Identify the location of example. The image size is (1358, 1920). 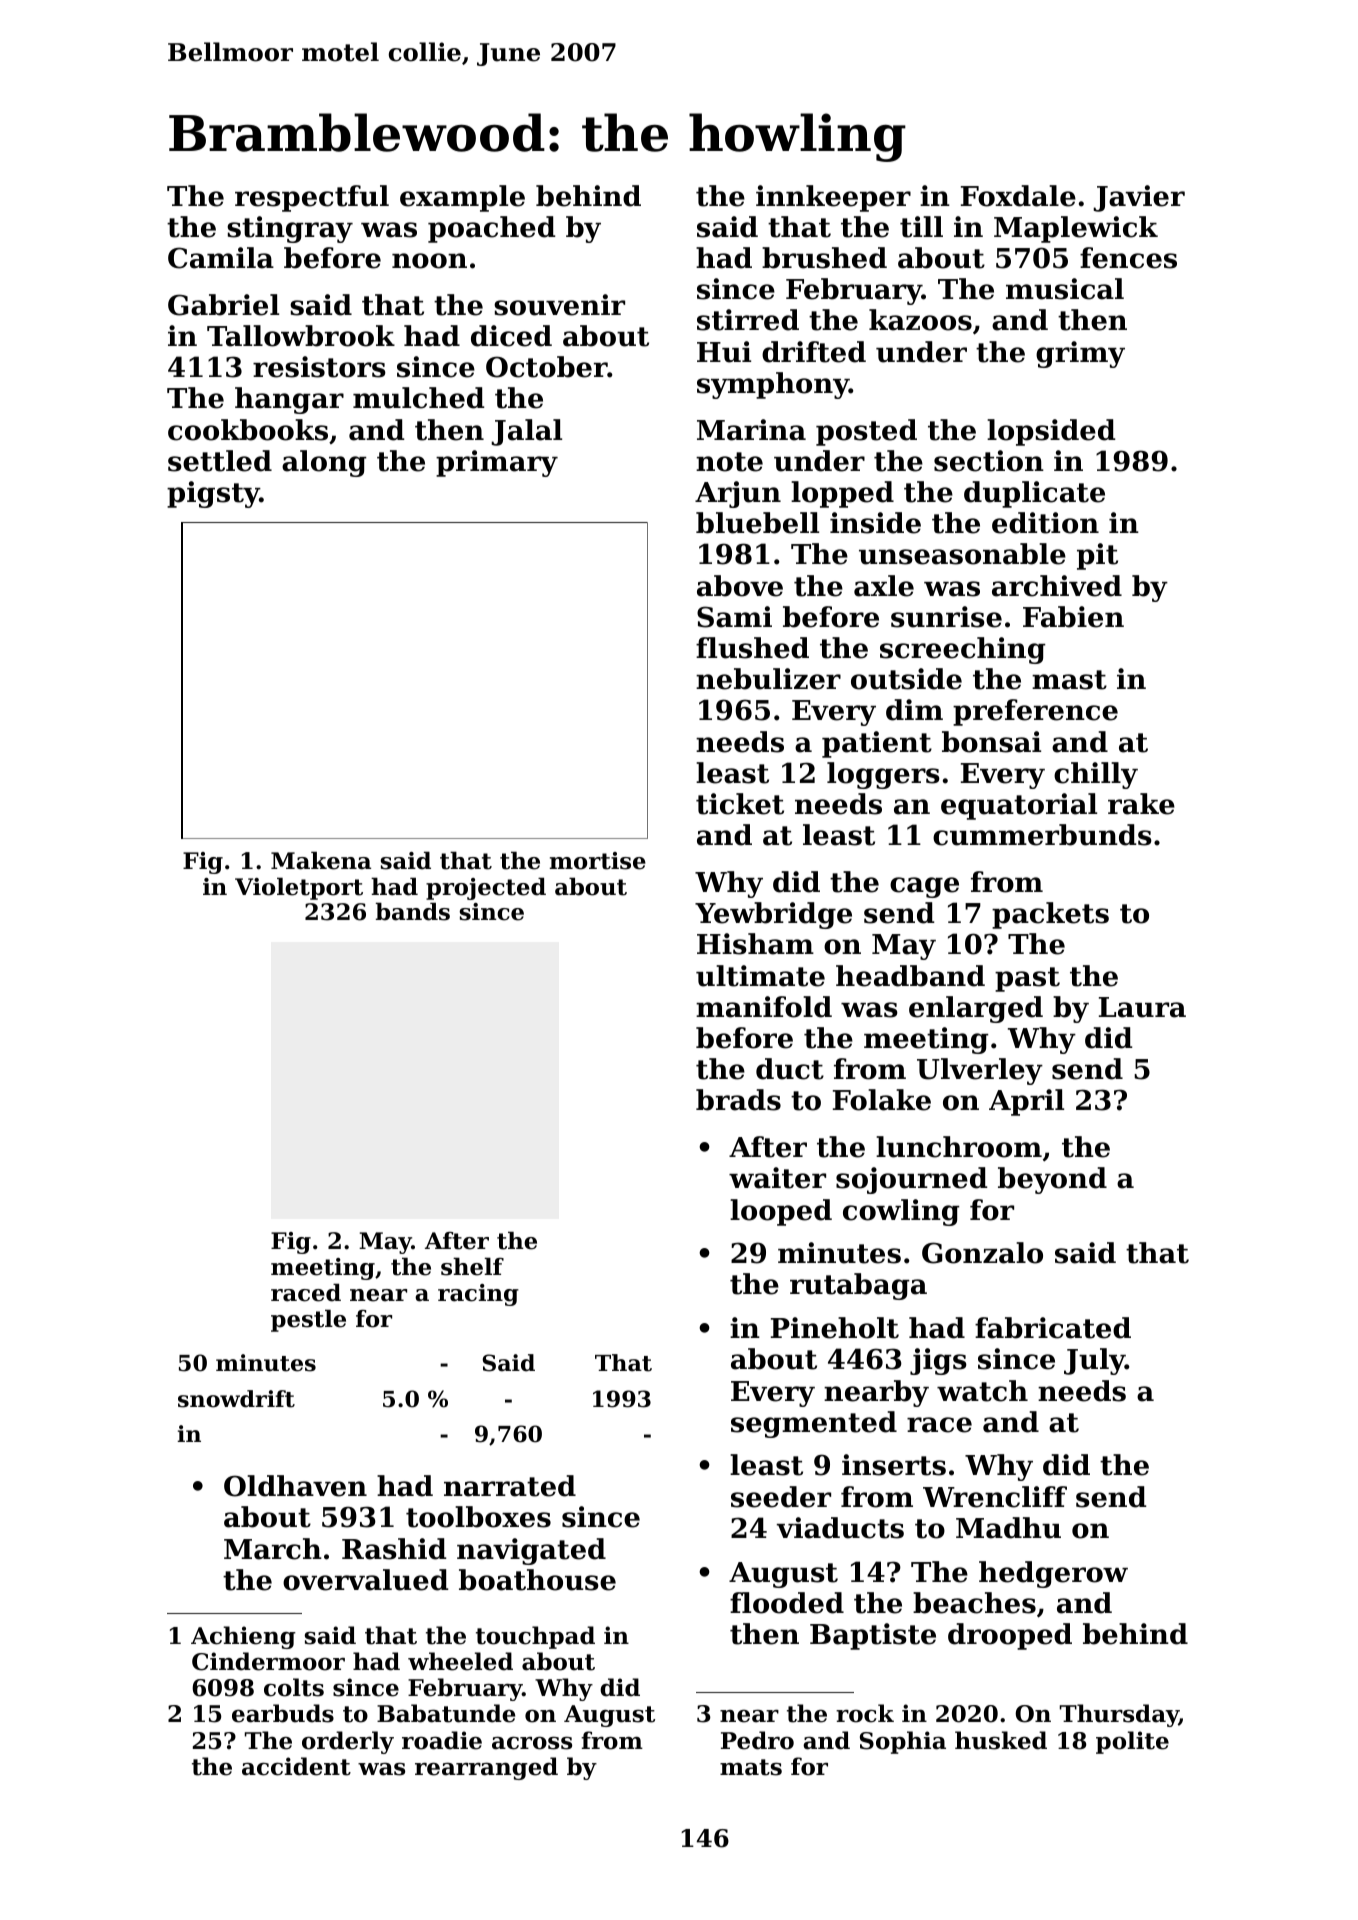
(462, 198).
